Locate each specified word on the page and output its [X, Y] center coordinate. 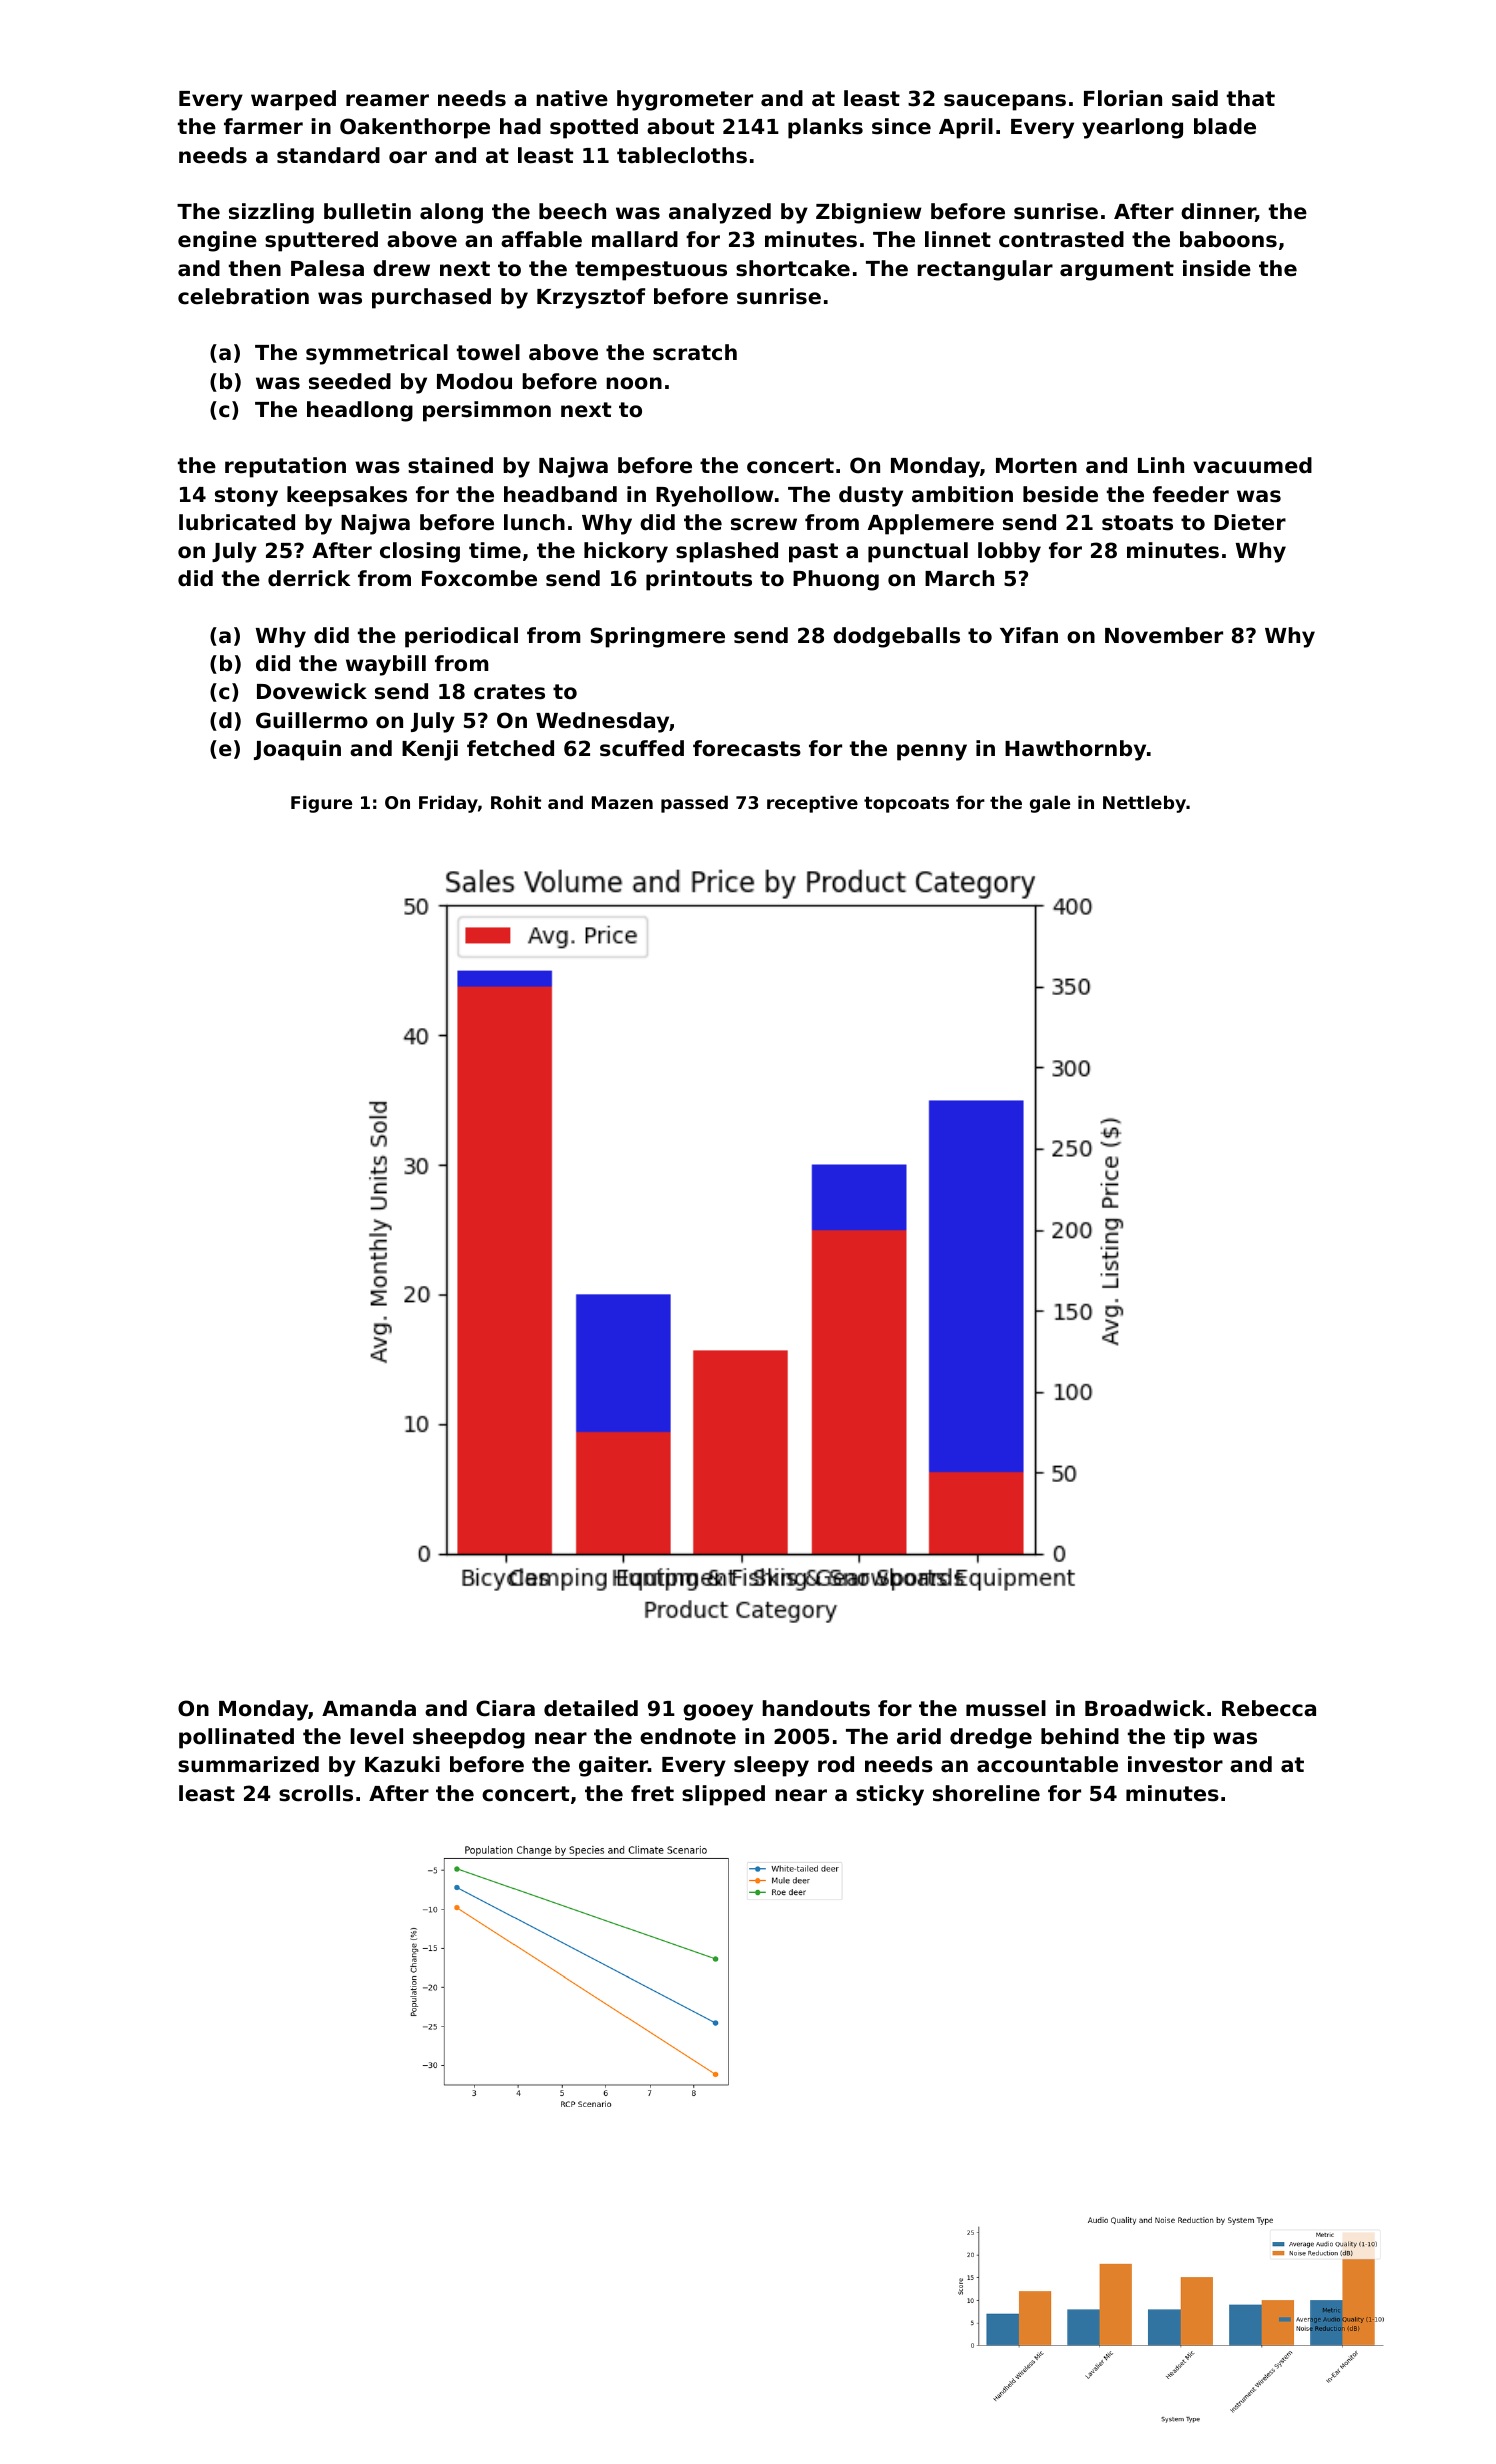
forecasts [747, 748]
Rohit [516, 802]
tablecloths [682, 155]
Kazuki [402, 1764]
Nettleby [1144, 804]
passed [694, 804]
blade [1225, 126]
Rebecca [1269, 1708]
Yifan [1029, 635]
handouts [816, 1708]
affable [541, 239]
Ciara [505, 1708]
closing [420, 552]
